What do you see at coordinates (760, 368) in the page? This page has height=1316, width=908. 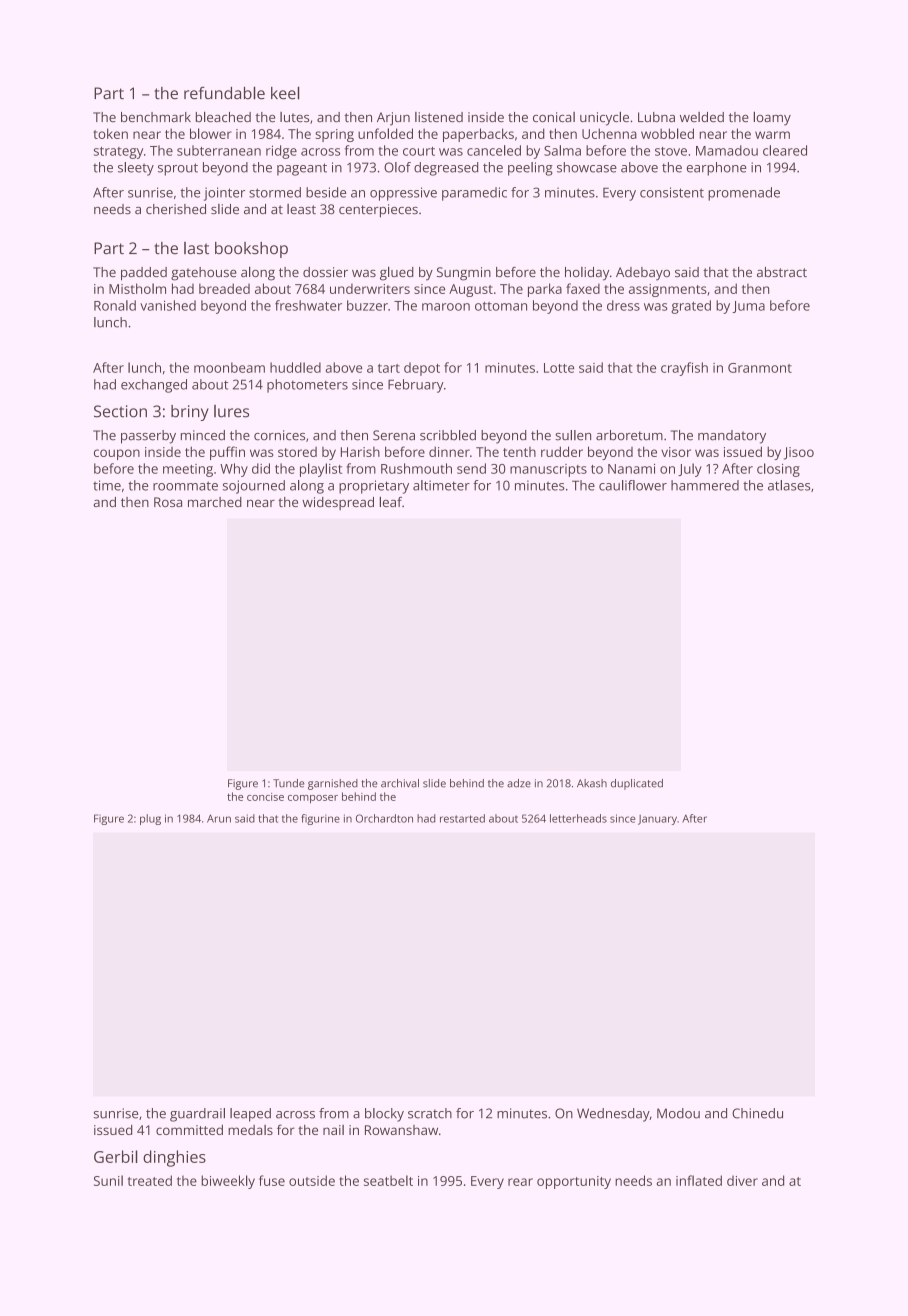 I see `Granmont` at bounding box center [760, 368].
